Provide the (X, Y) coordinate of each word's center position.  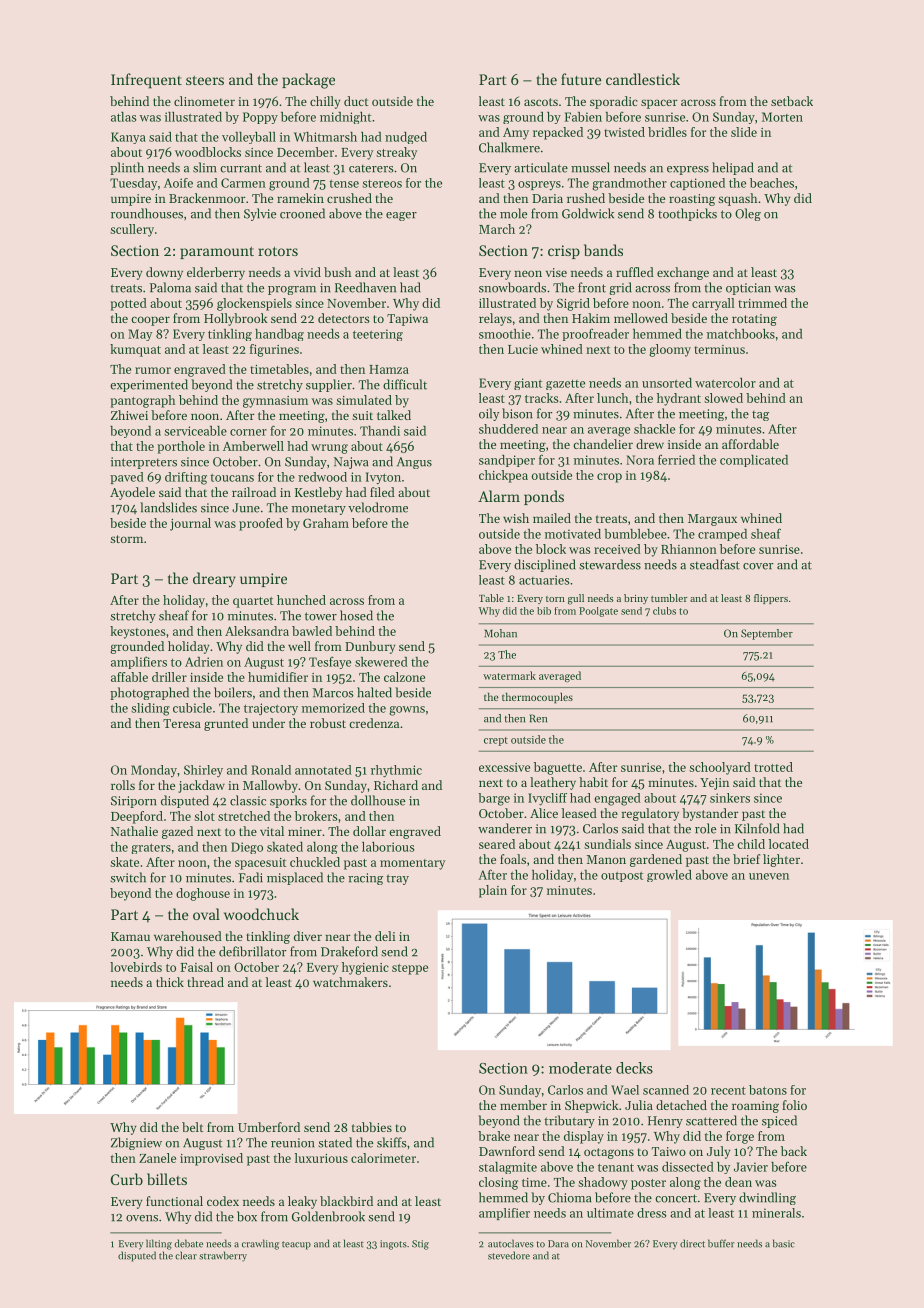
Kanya (128, 138)
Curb (127, 1179)
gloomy (670, 350)
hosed (356, 615)
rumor (153, 370)
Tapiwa (407, 320)
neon (528, 273)
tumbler (669, 598)
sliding (150, 709)
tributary (569, 1121)
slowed (723, 398)
